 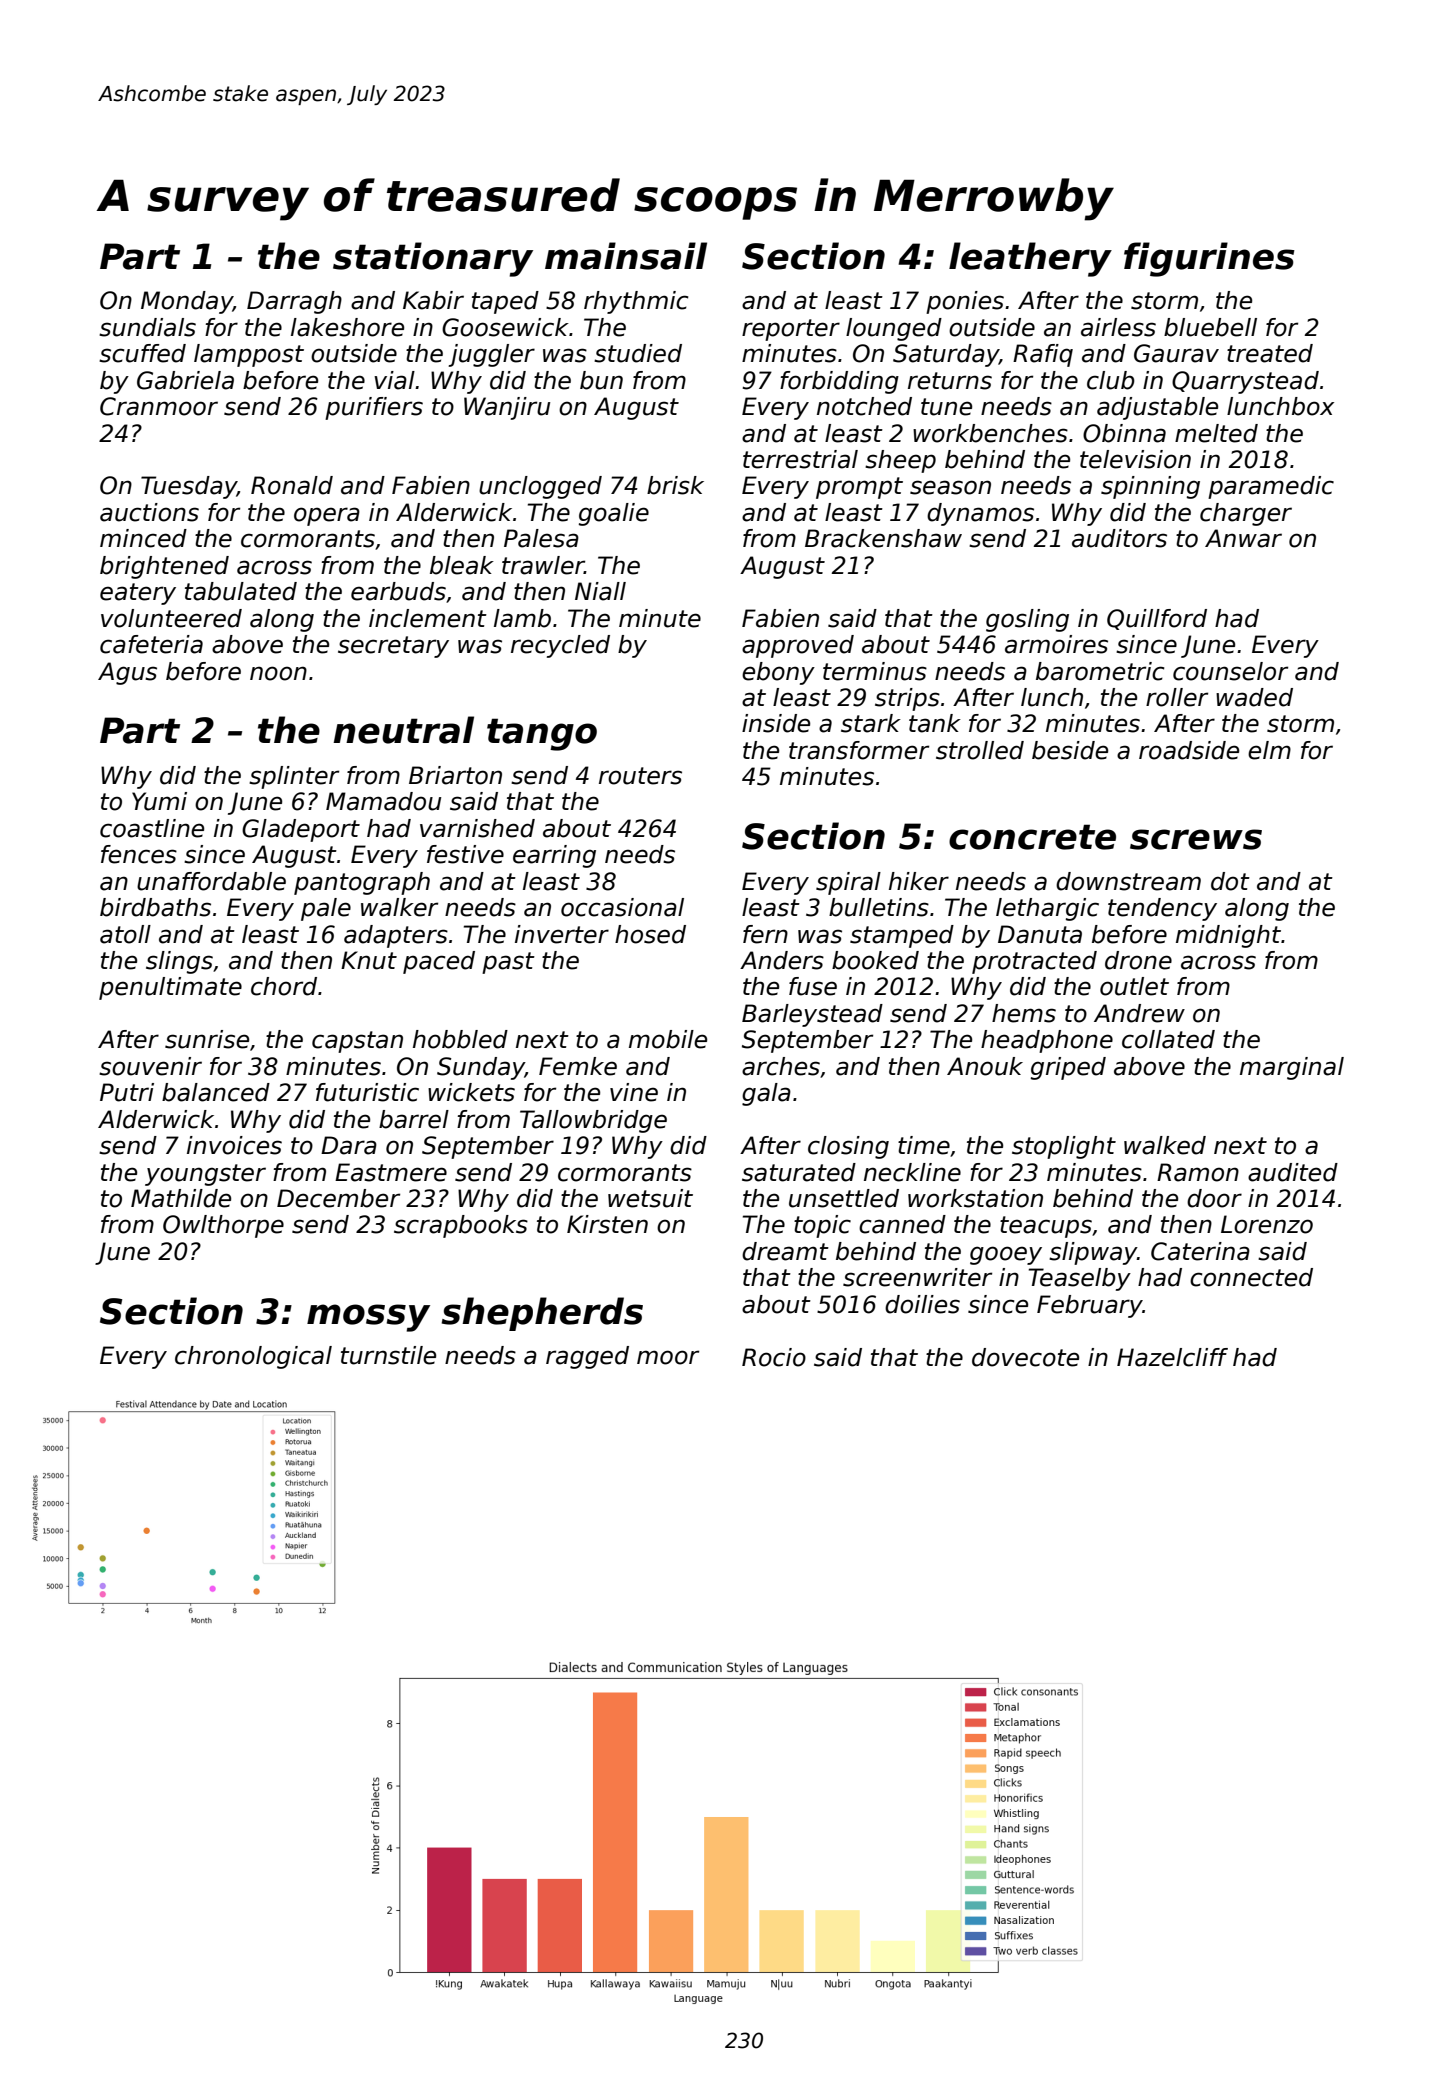 What do you see at coordinates (292, 485) in the page?
I see `Ronald` at bounding box center [292, 485].
